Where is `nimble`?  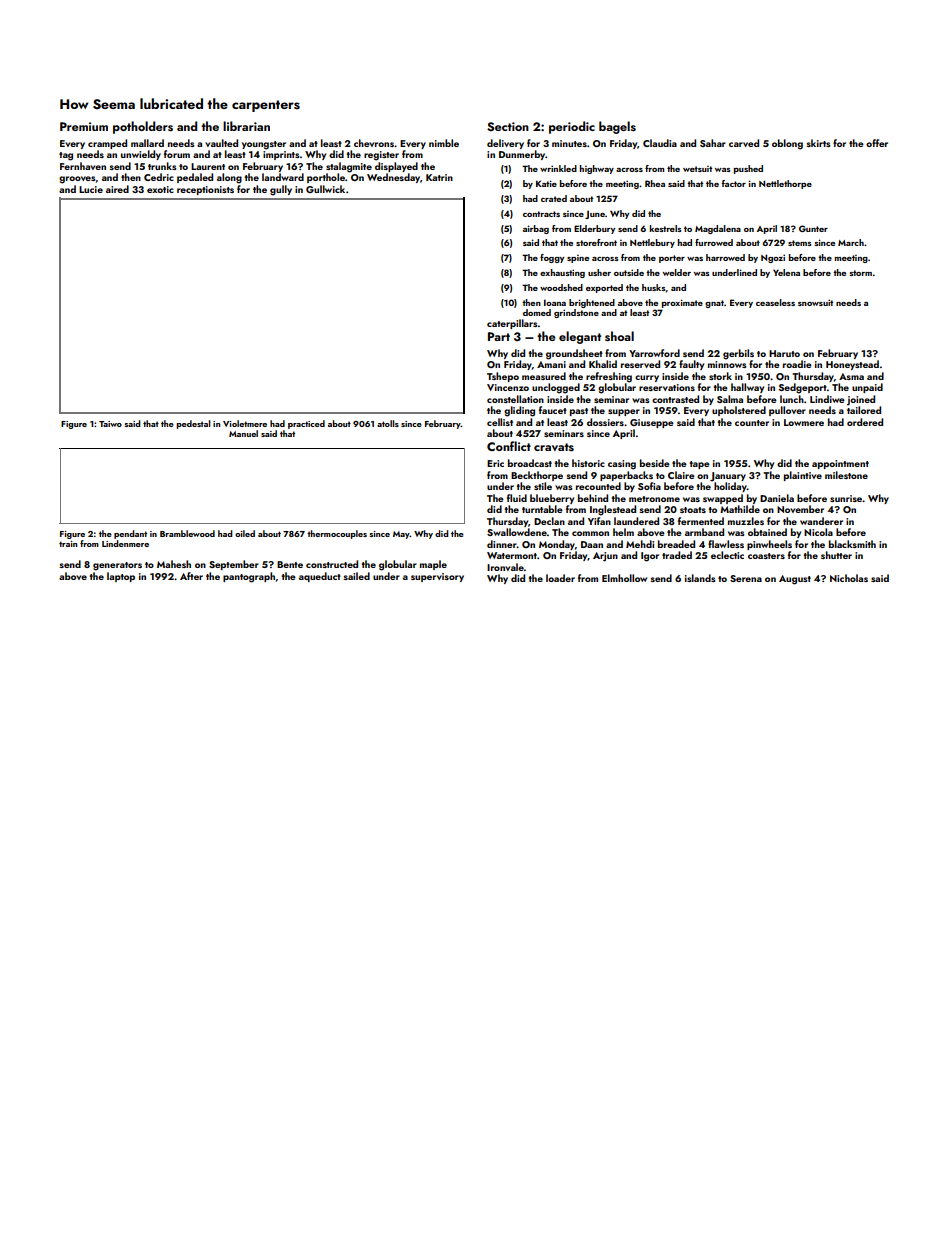
nimble is located at coordinates (444, 143).
